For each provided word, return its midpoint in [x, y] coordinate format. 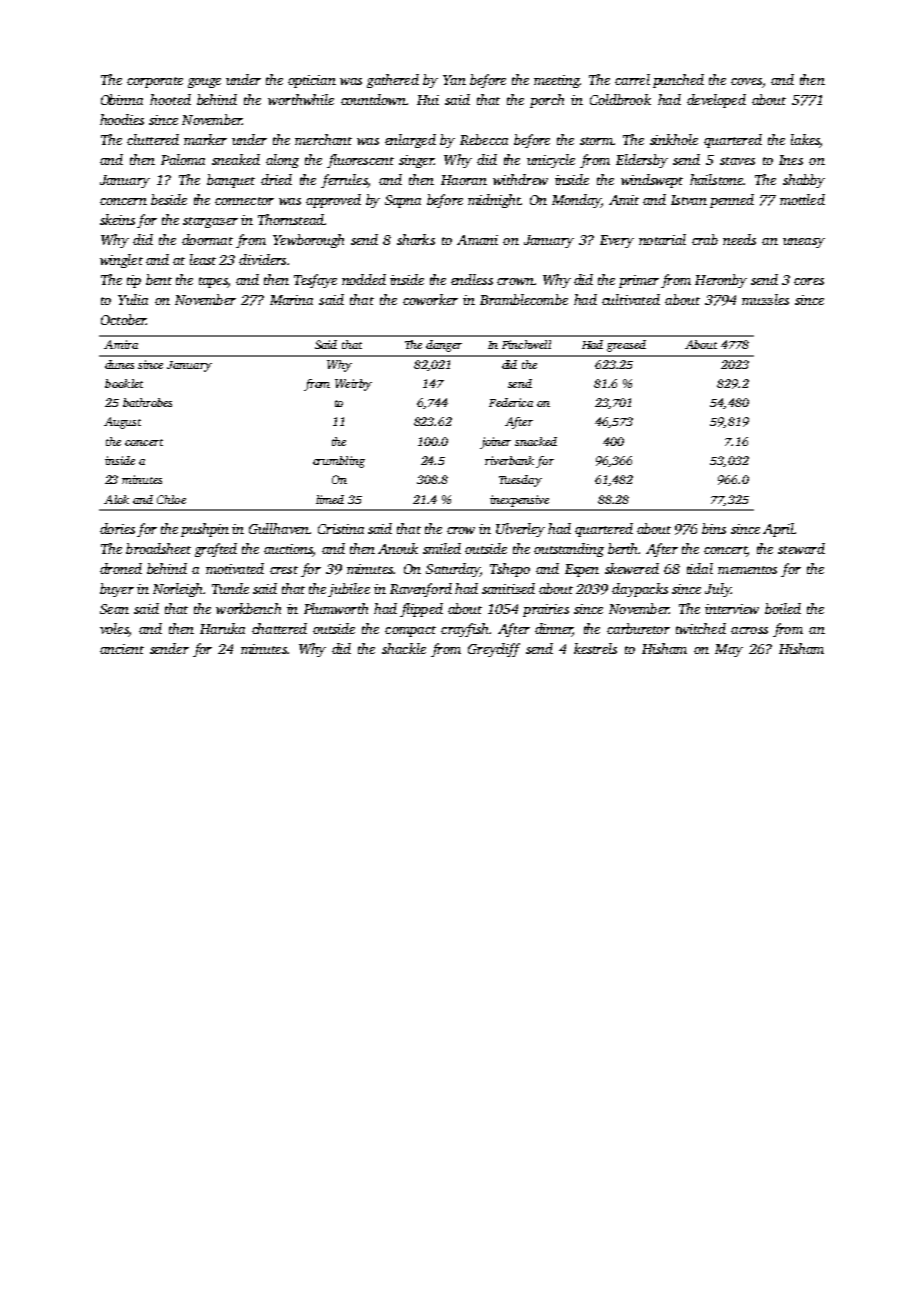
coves [746, 81]
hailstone [716, 179]
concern [123, 201]
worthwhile [301, 99]
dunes [119, 364]
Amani [477, 240]
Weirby [353, 385]
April [778, 530]
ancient [122, 649]
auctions [288, 550]
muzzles [765, 299]
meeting [557, 81]
